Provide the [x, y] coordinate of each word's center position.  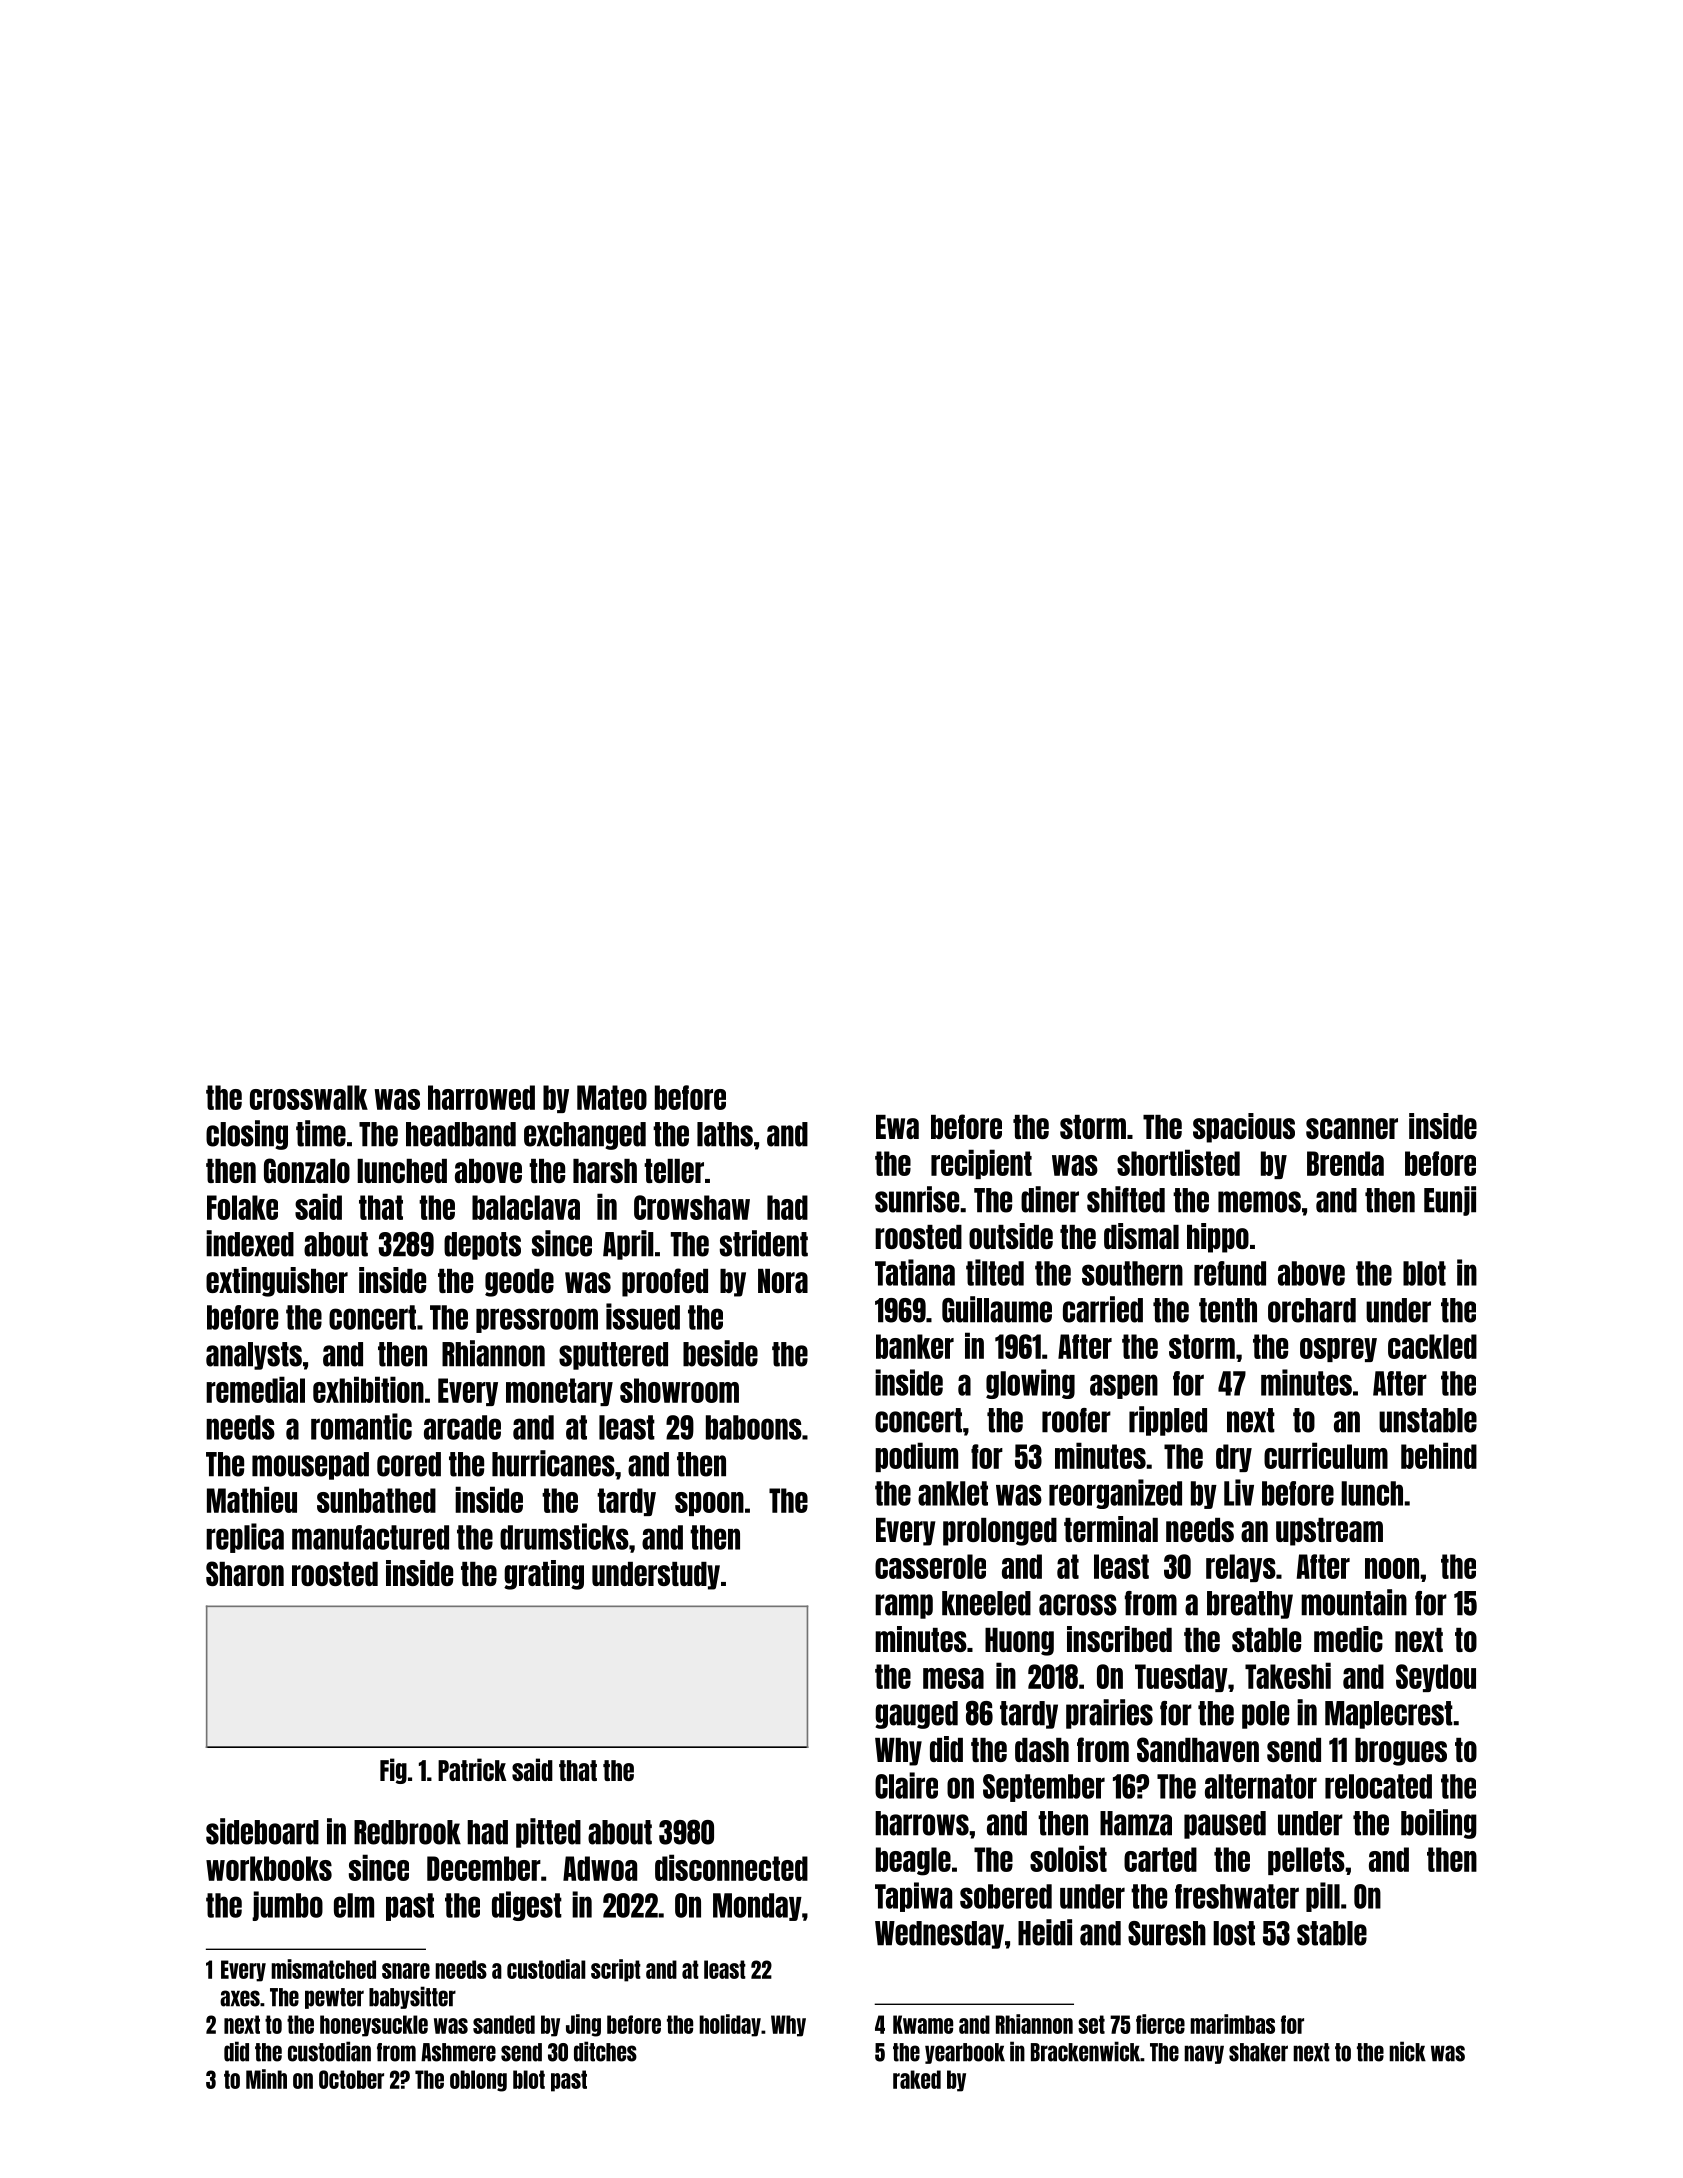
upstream [1329, 1532]
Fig [393, 1771]
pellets [1306, 1861]
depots [482, 1246]
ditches [605, 2051]
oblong [478, 2081]
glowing [1030, 1384]
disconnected [731, 1867]
